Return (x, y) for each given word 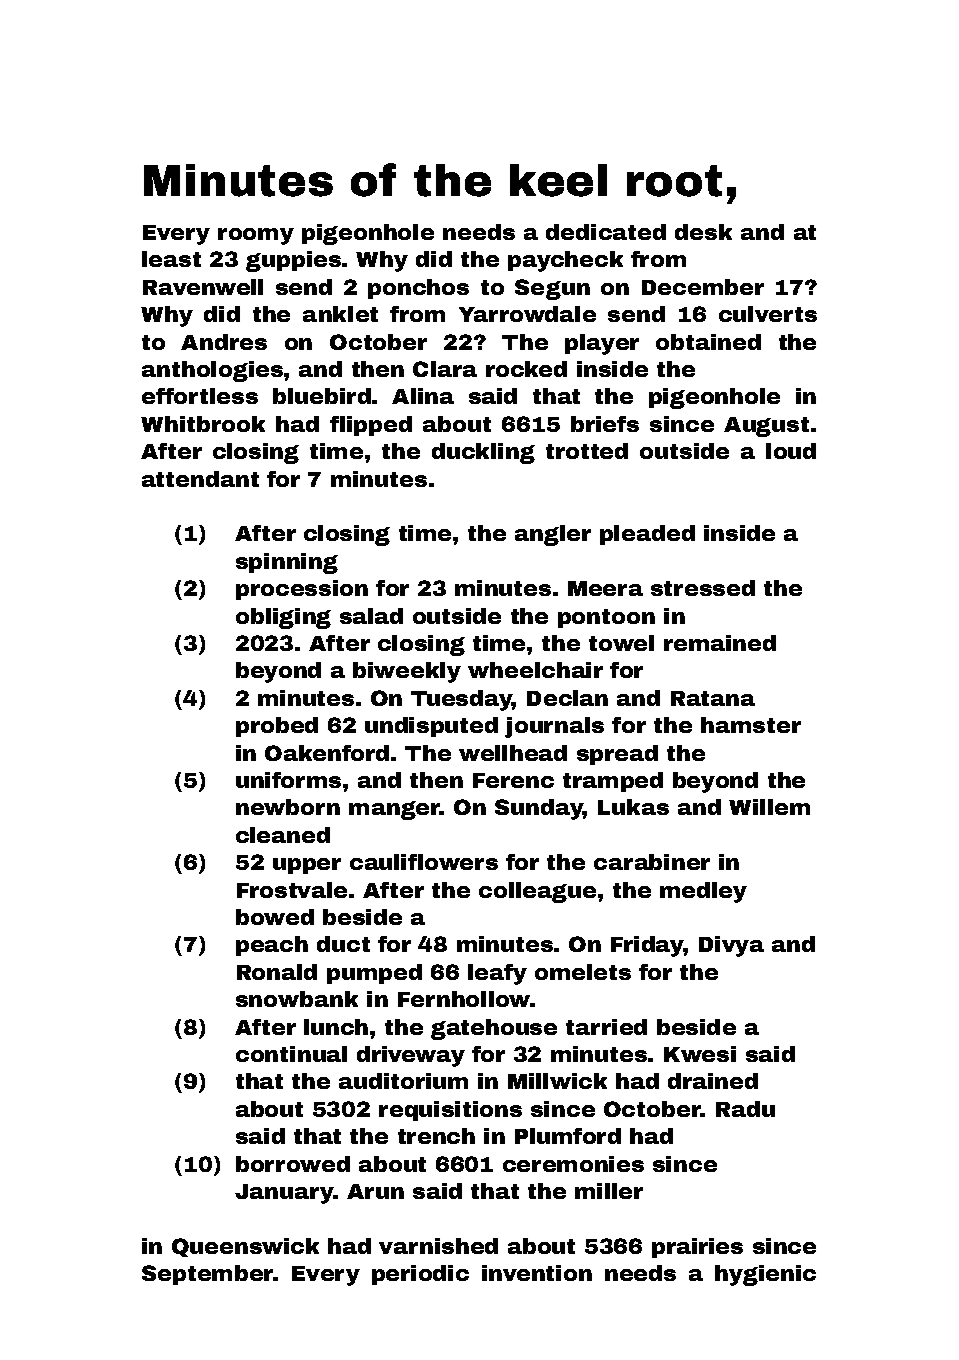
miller (609, 1191)
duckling (483, 453)
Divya (731, 946)
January (284, 1194)
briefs (605, 424)
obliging (283, 618)
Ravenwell (203, 287)
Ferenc (513, 780)
